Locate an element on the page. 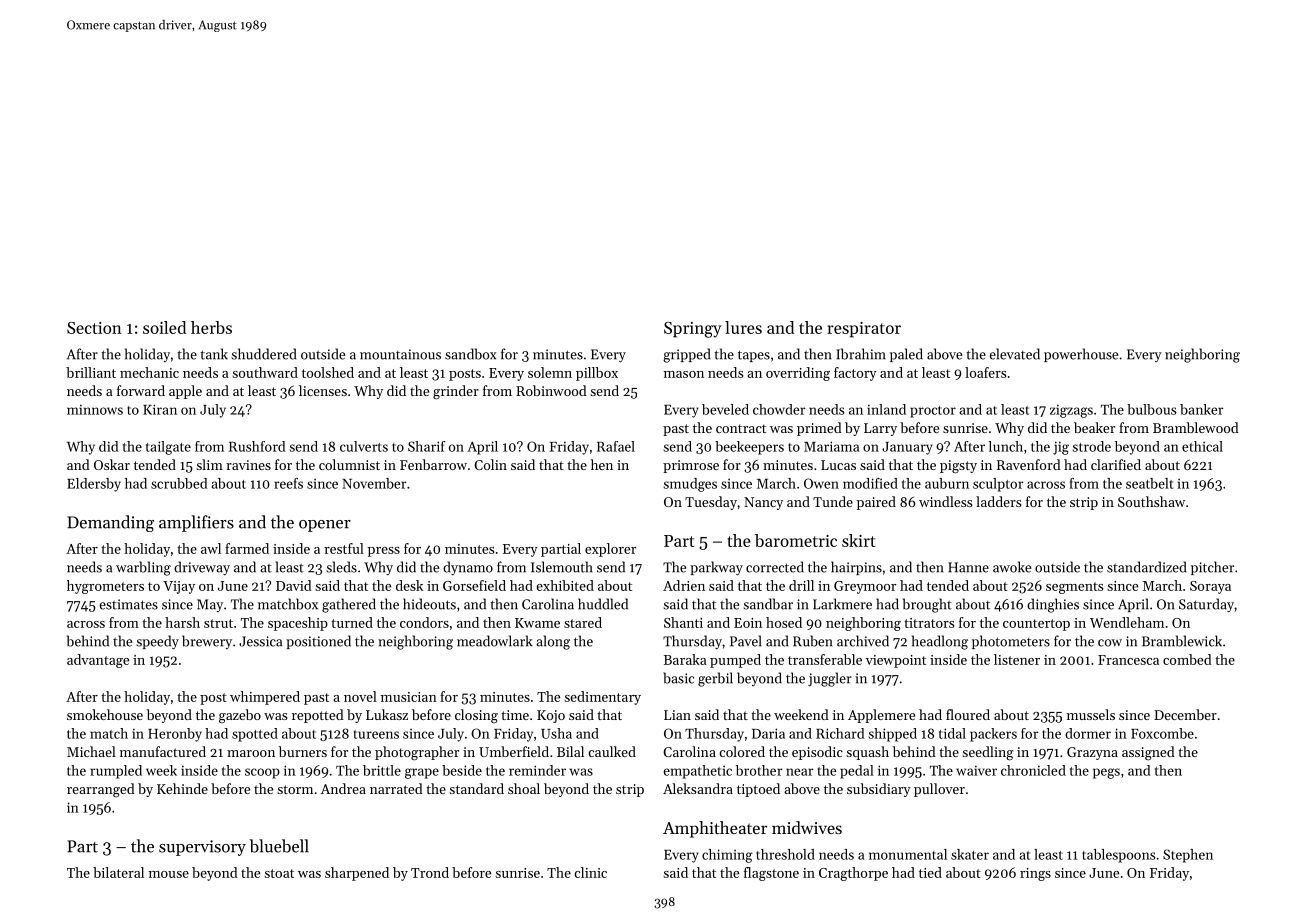 The width and height of the image is (1308, 924). Andrea is located at coordinates (343, 788).
